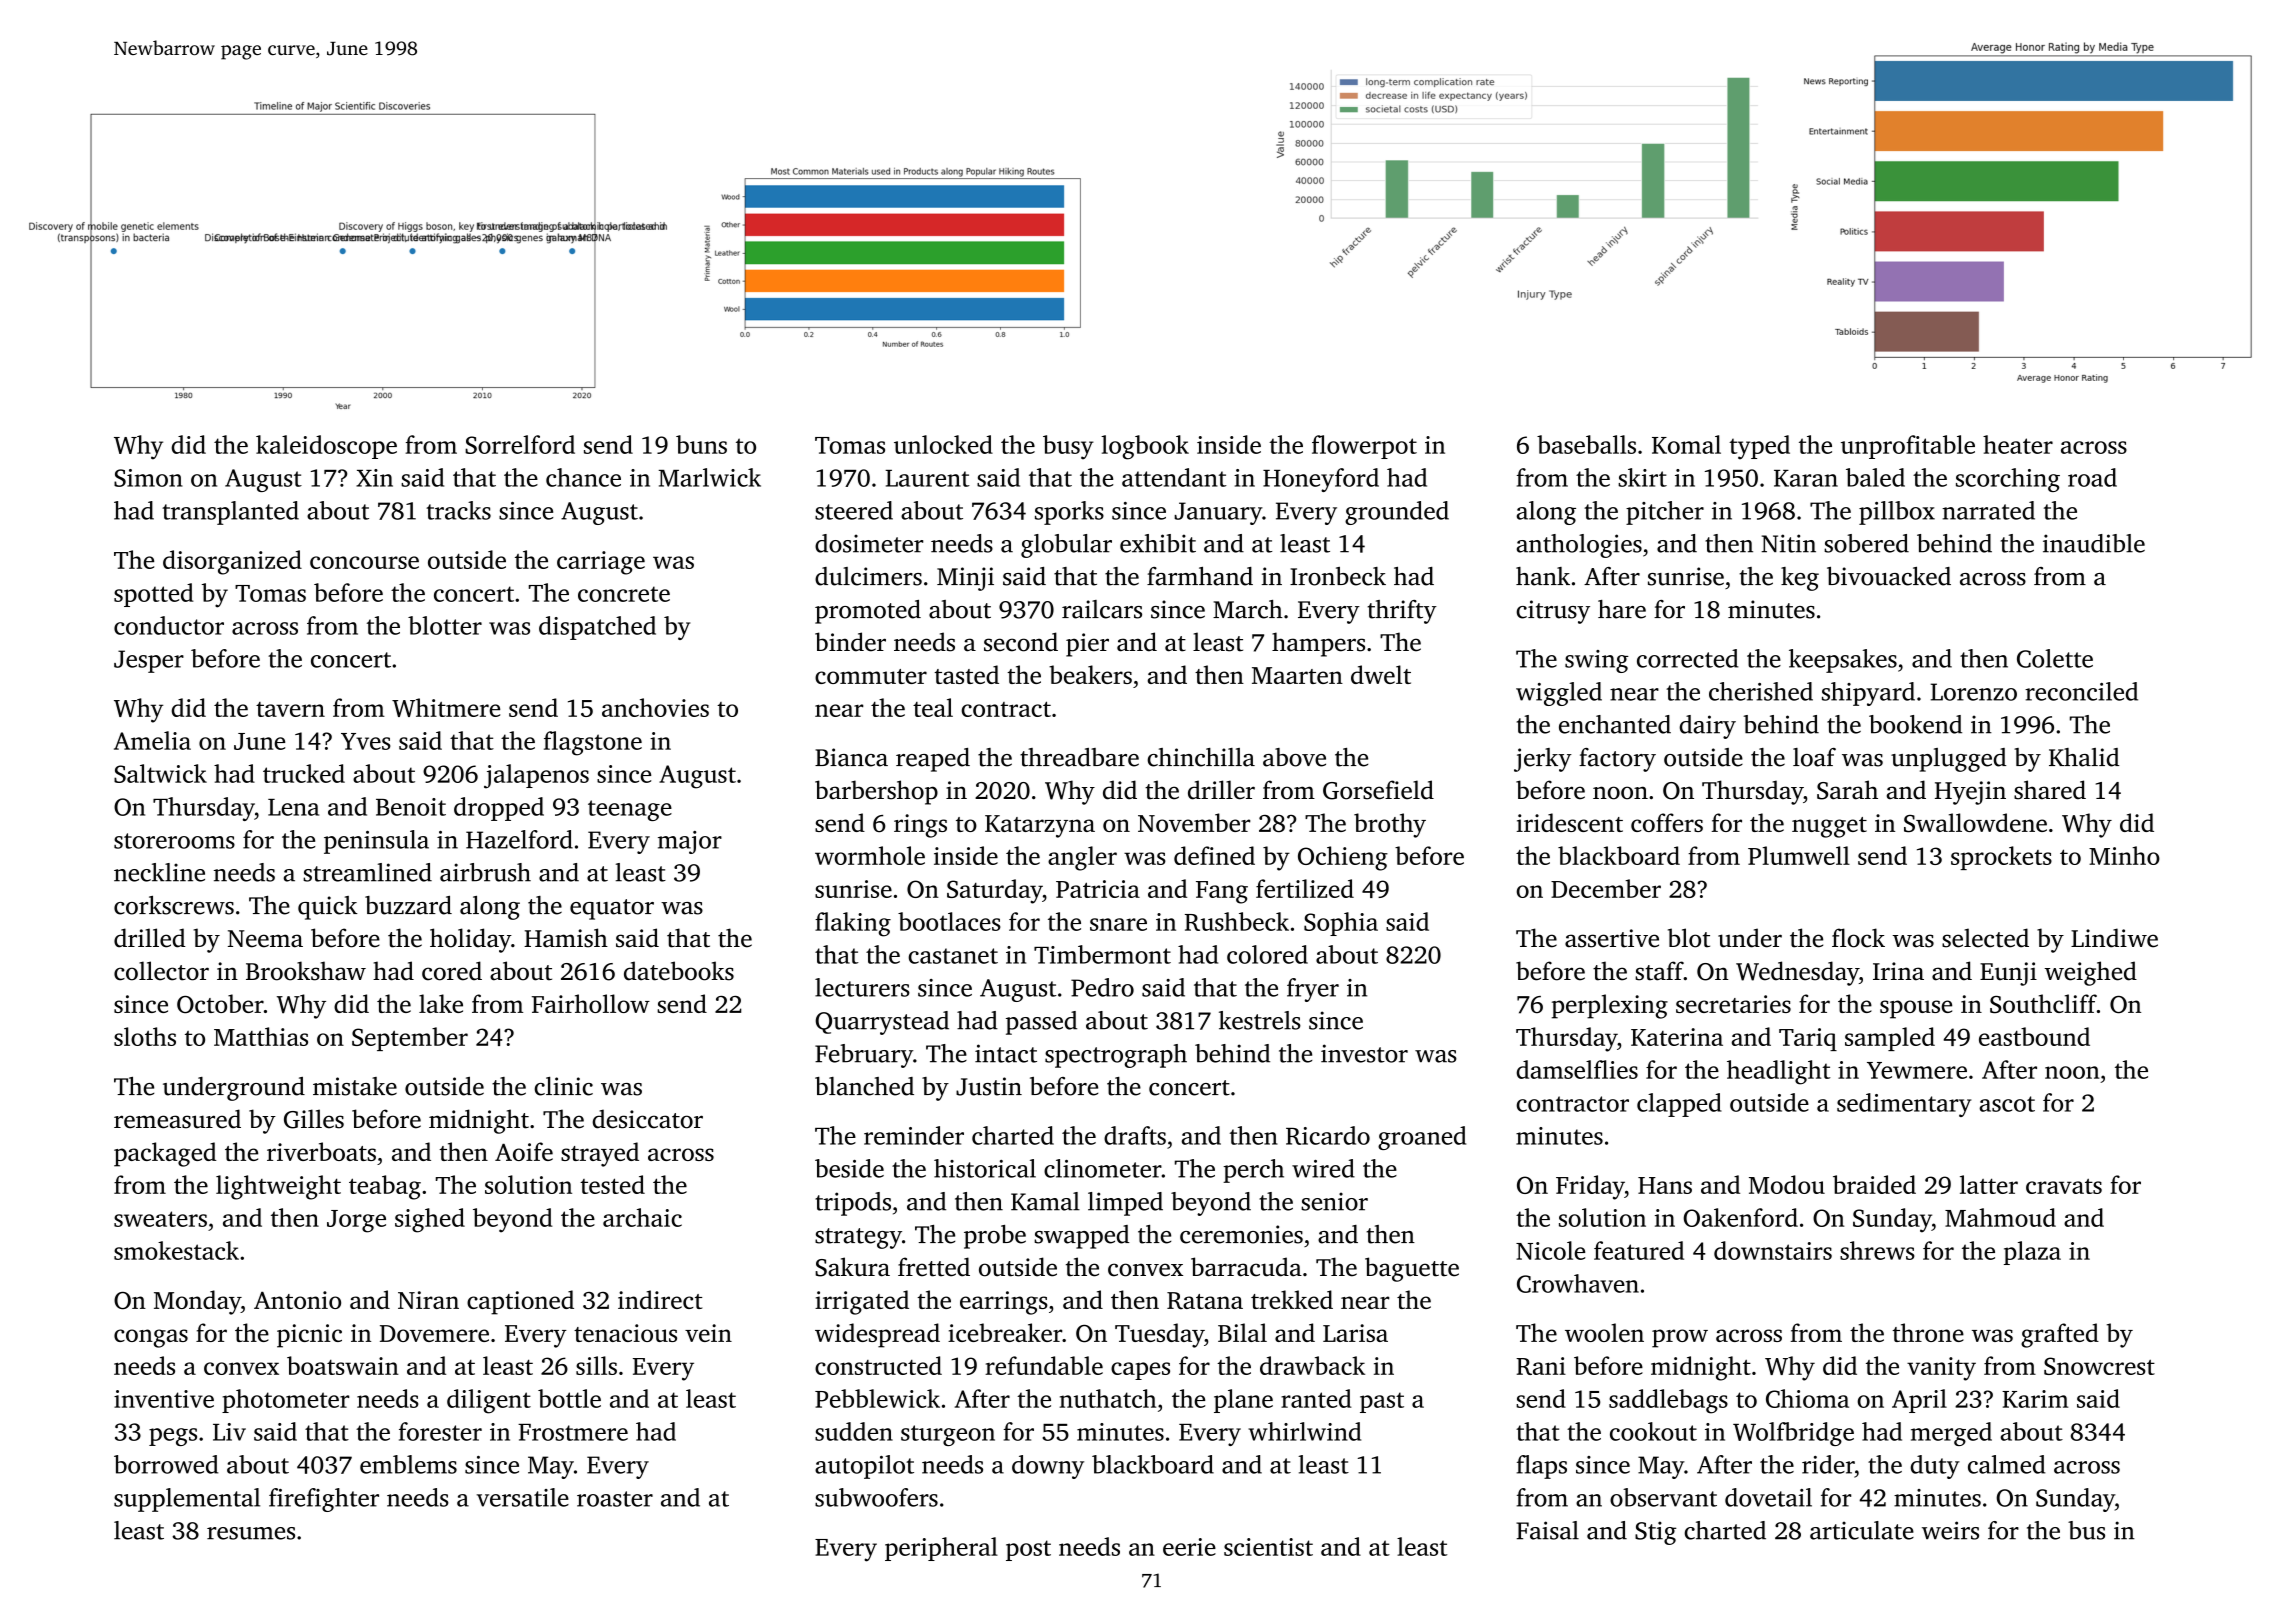 The width and height of the document is (2282, 1614). Describe the element at coordinates (1686, 444) in the document. I see `Komal` at that location.
